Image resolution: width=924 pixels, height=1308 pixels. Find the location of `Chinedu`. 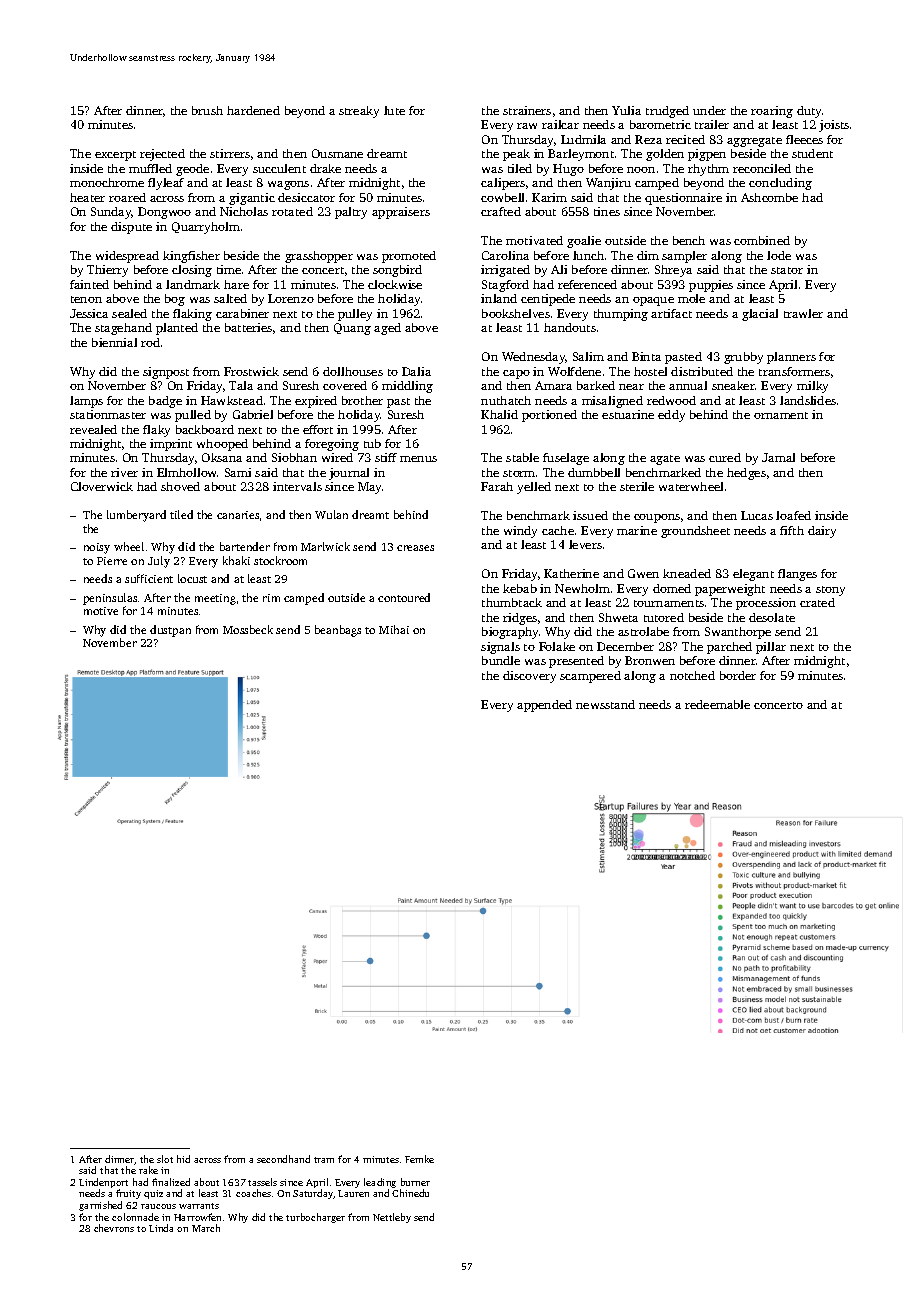

Chinedu is located at coordinates (410, 1193).
